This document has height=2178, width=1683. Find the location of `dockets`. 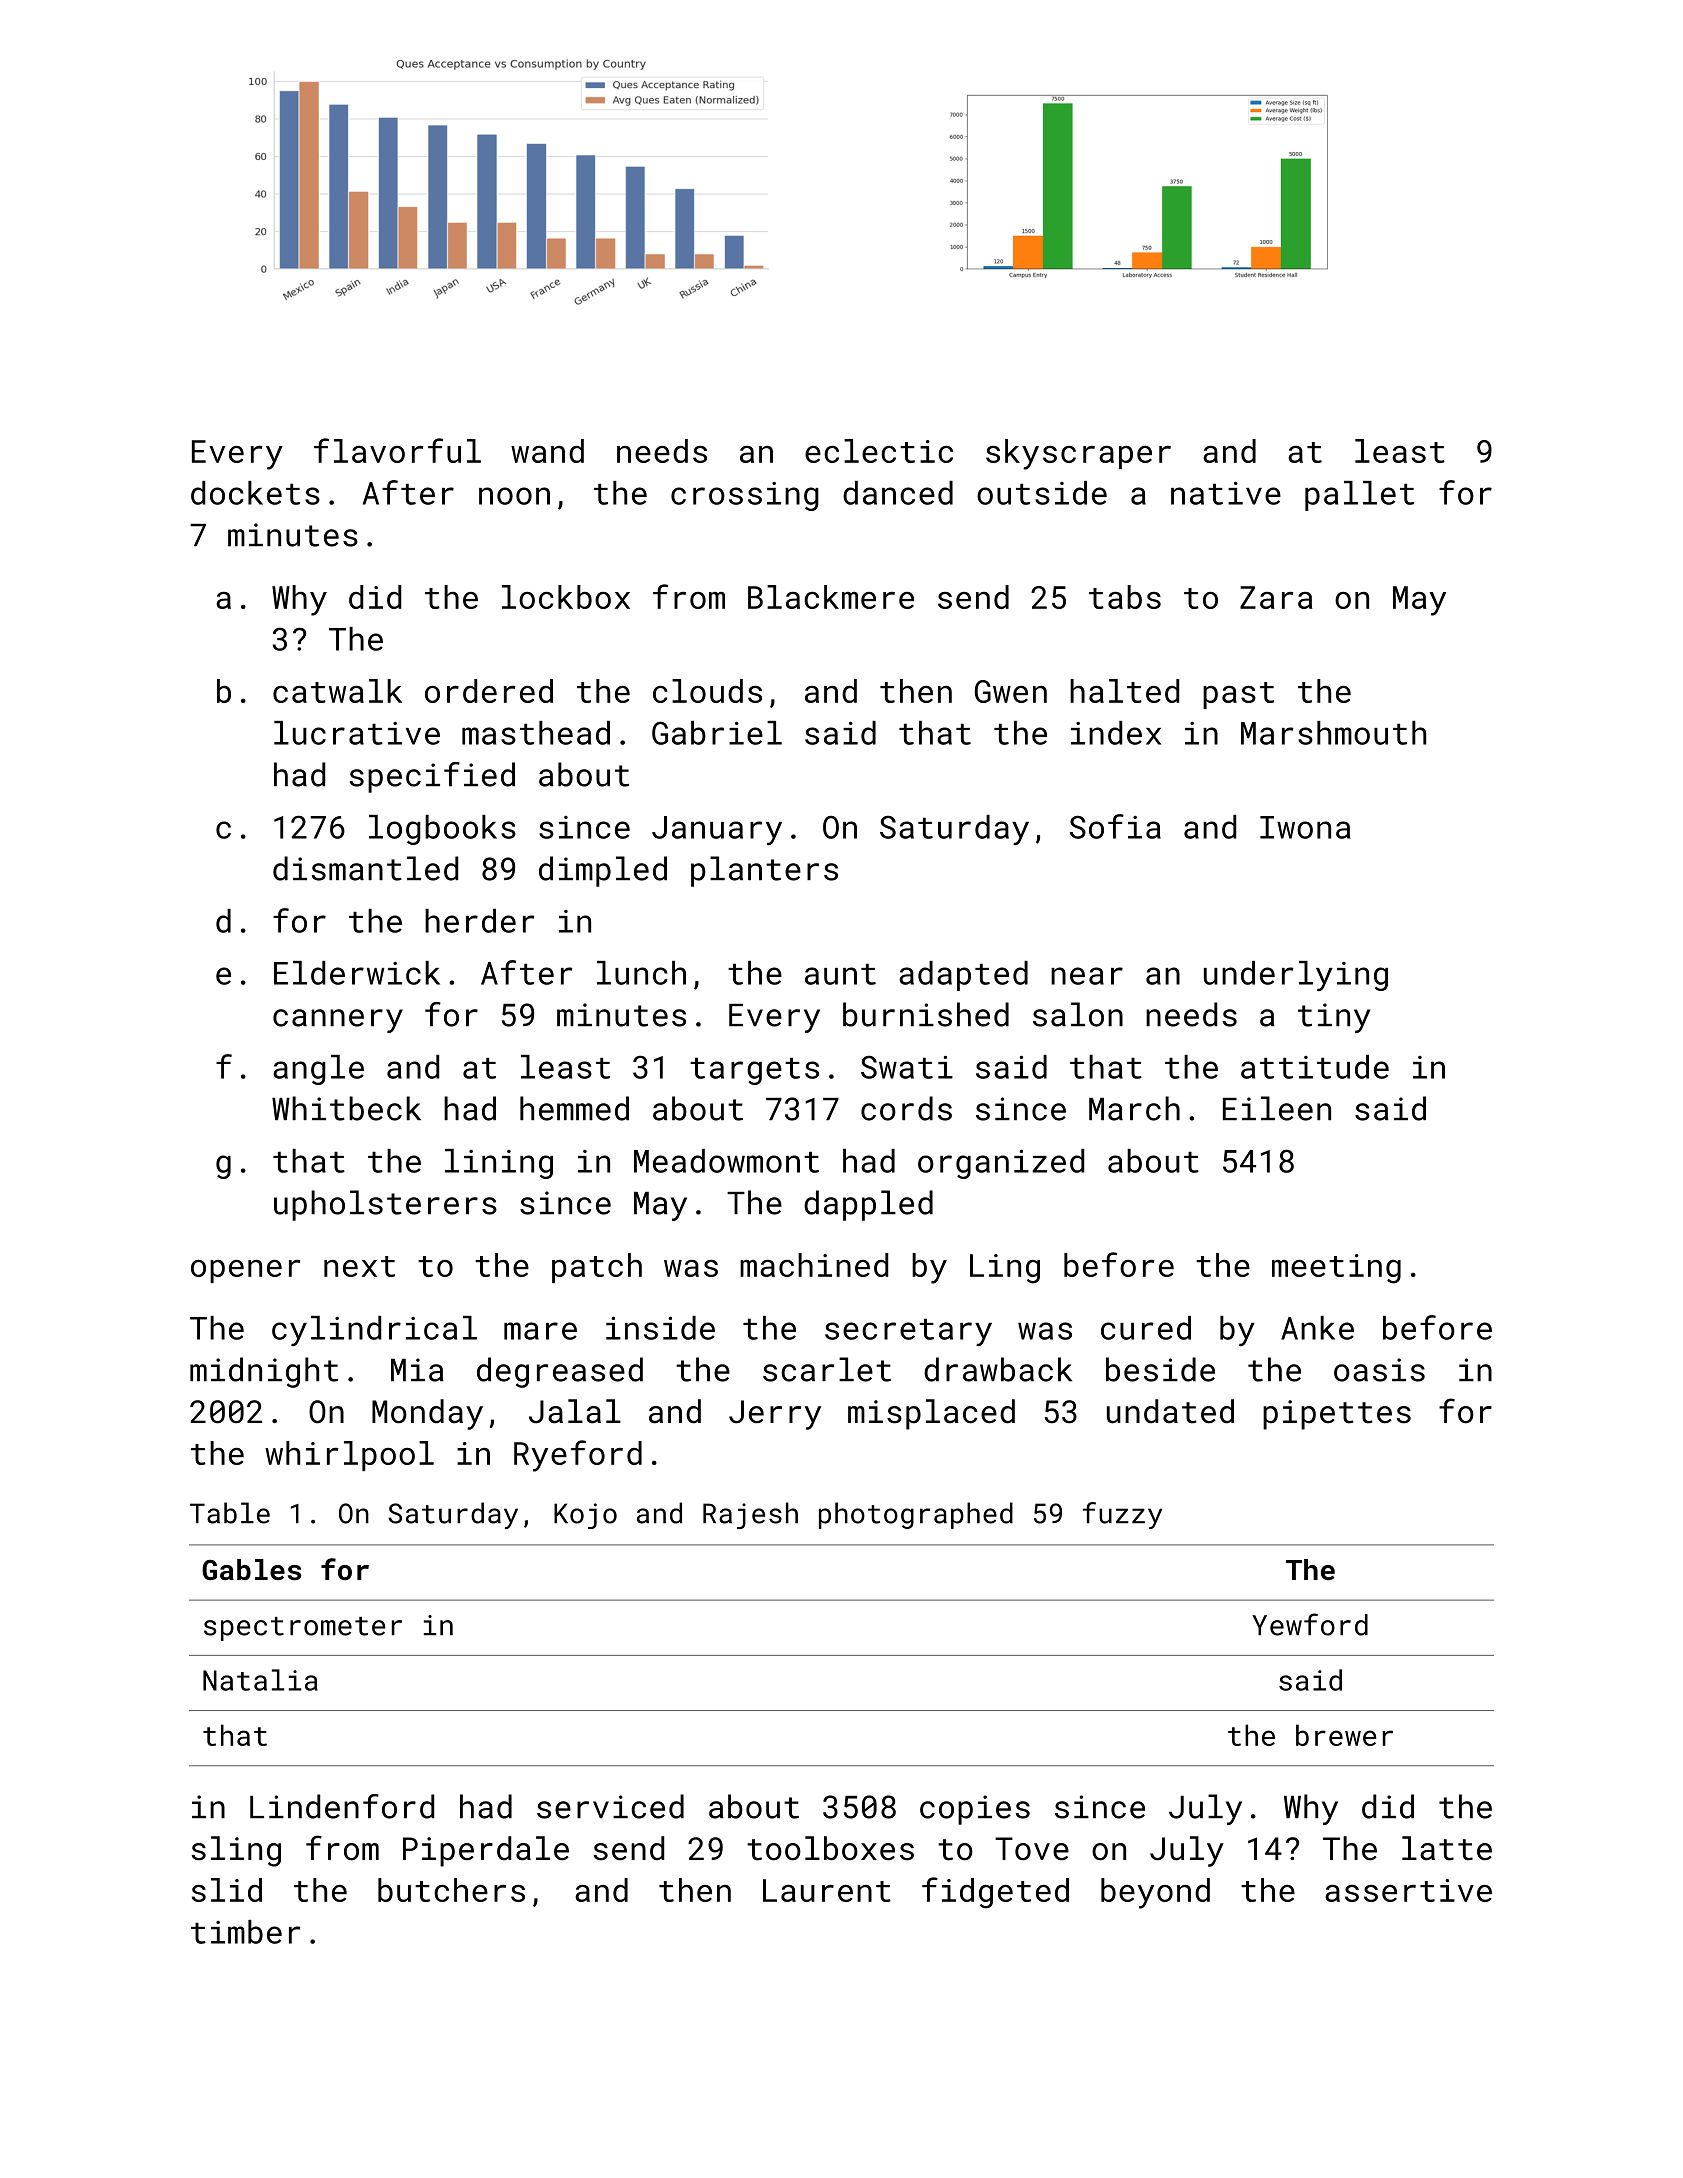

dockets is located at coordinates (255, 493).
